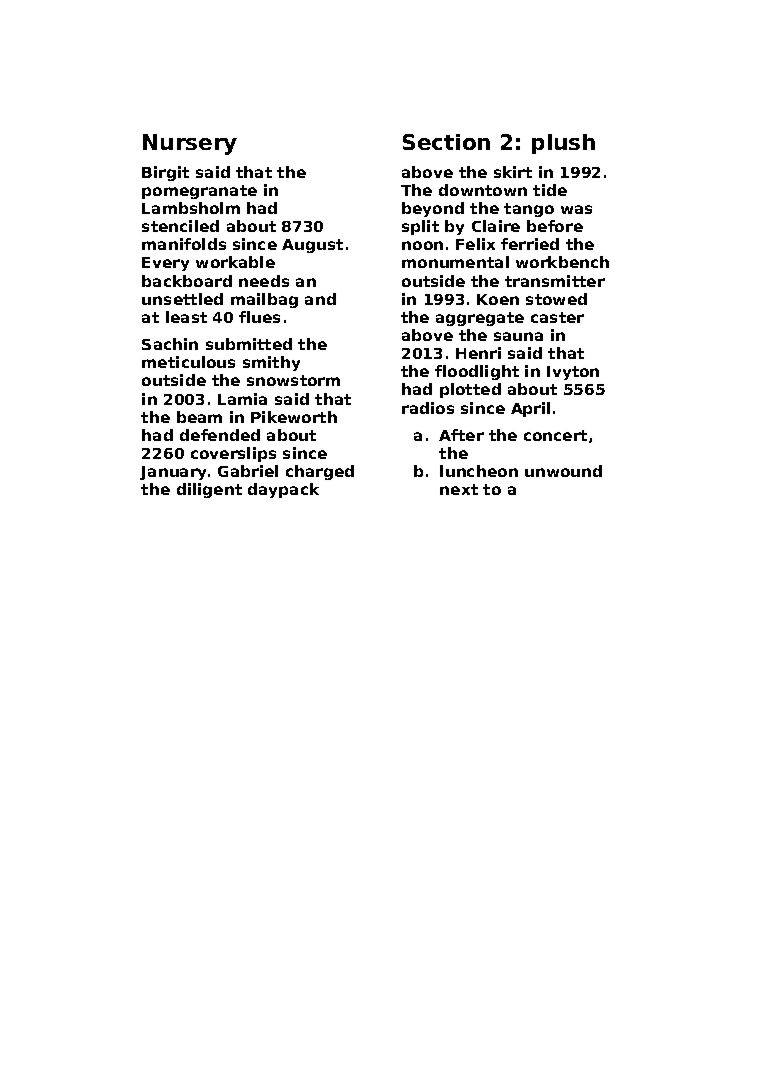 The width and height of the page is (759, 1077). What do you see at coordinates (461, 435) in the page?
I see `After` at bounding box center [461, 435].
